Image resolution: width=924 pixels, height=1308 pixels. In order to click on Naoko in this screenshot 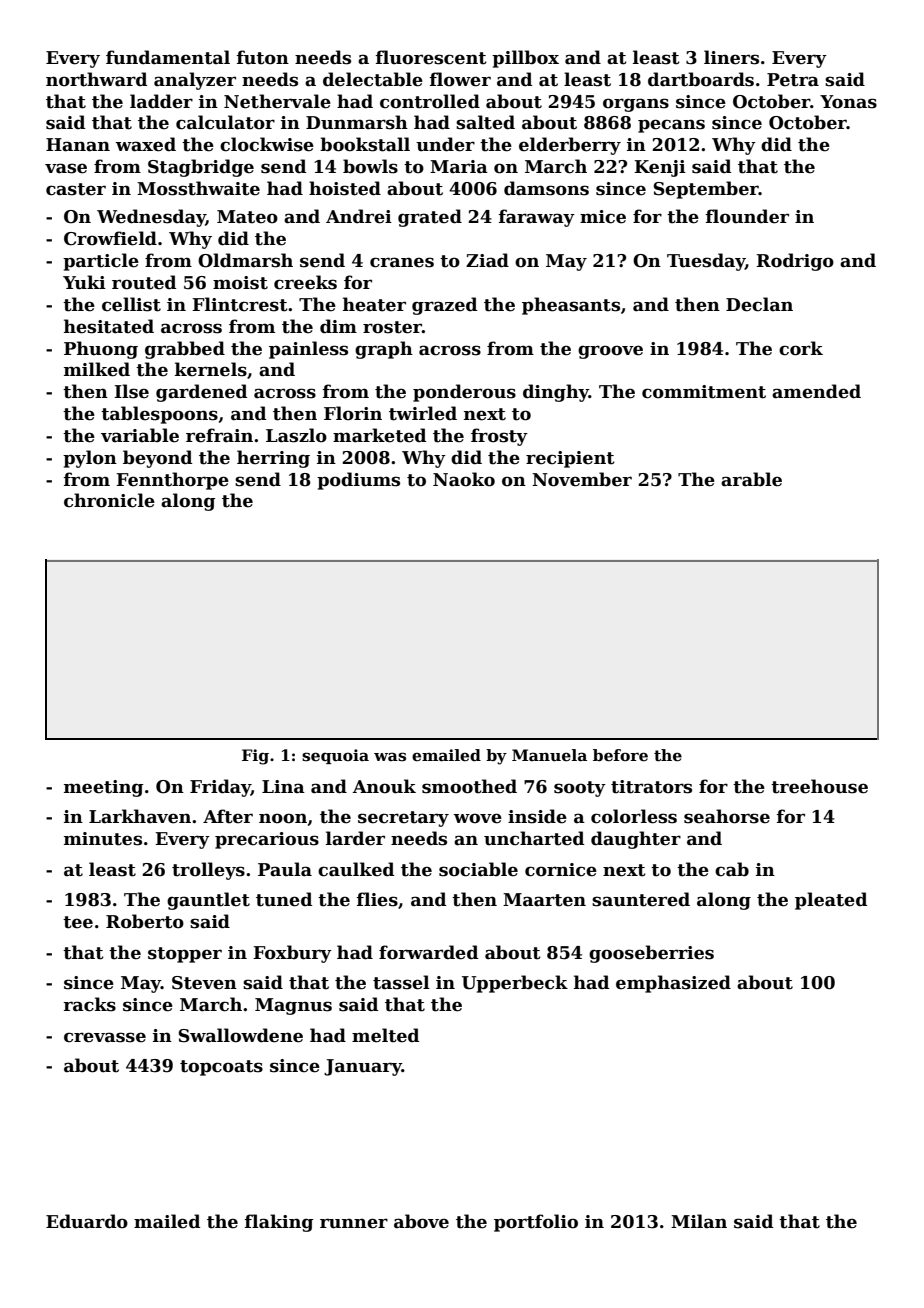, I will do `click(464, 479)`.
